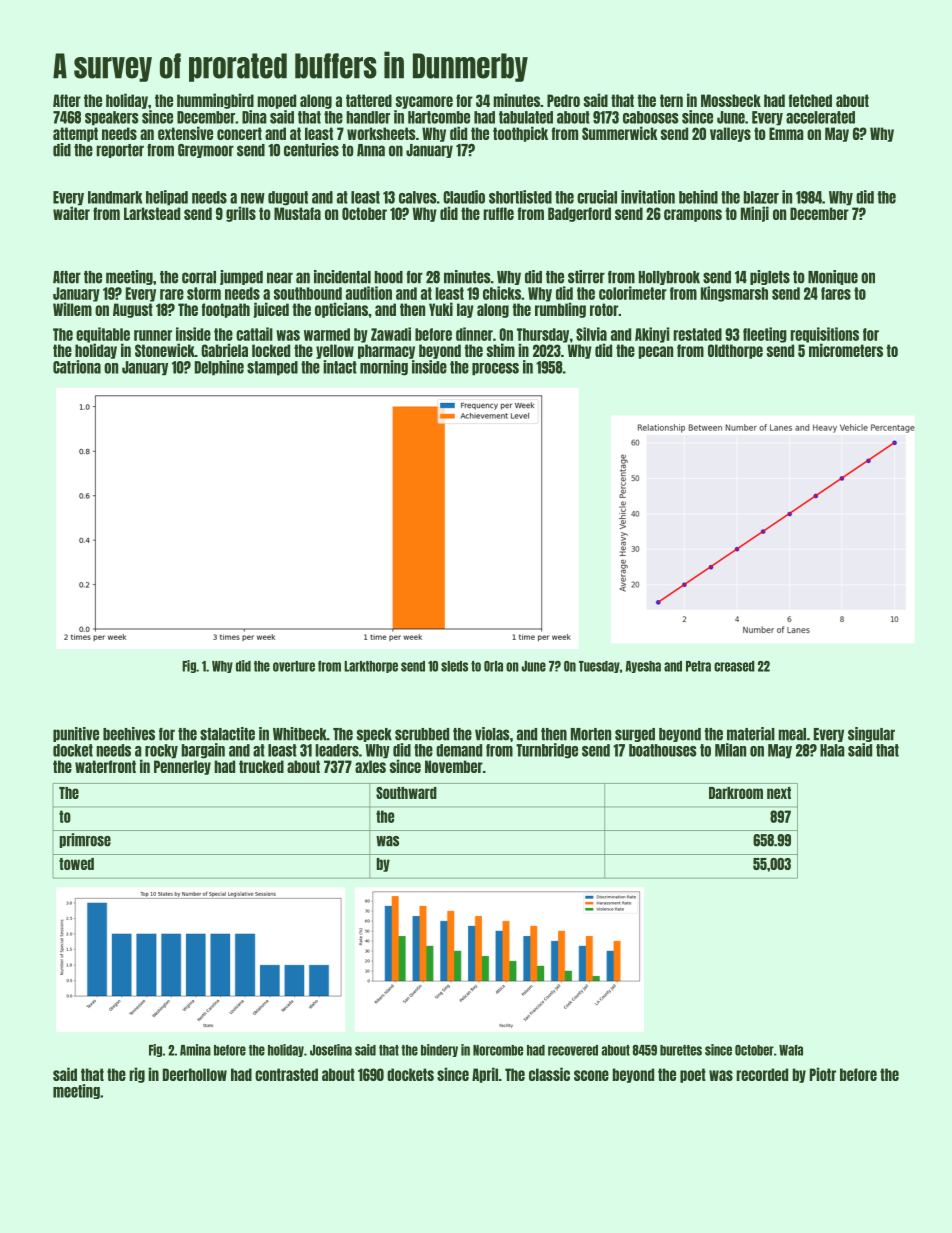  I want to click on next, so click(779, 793).
